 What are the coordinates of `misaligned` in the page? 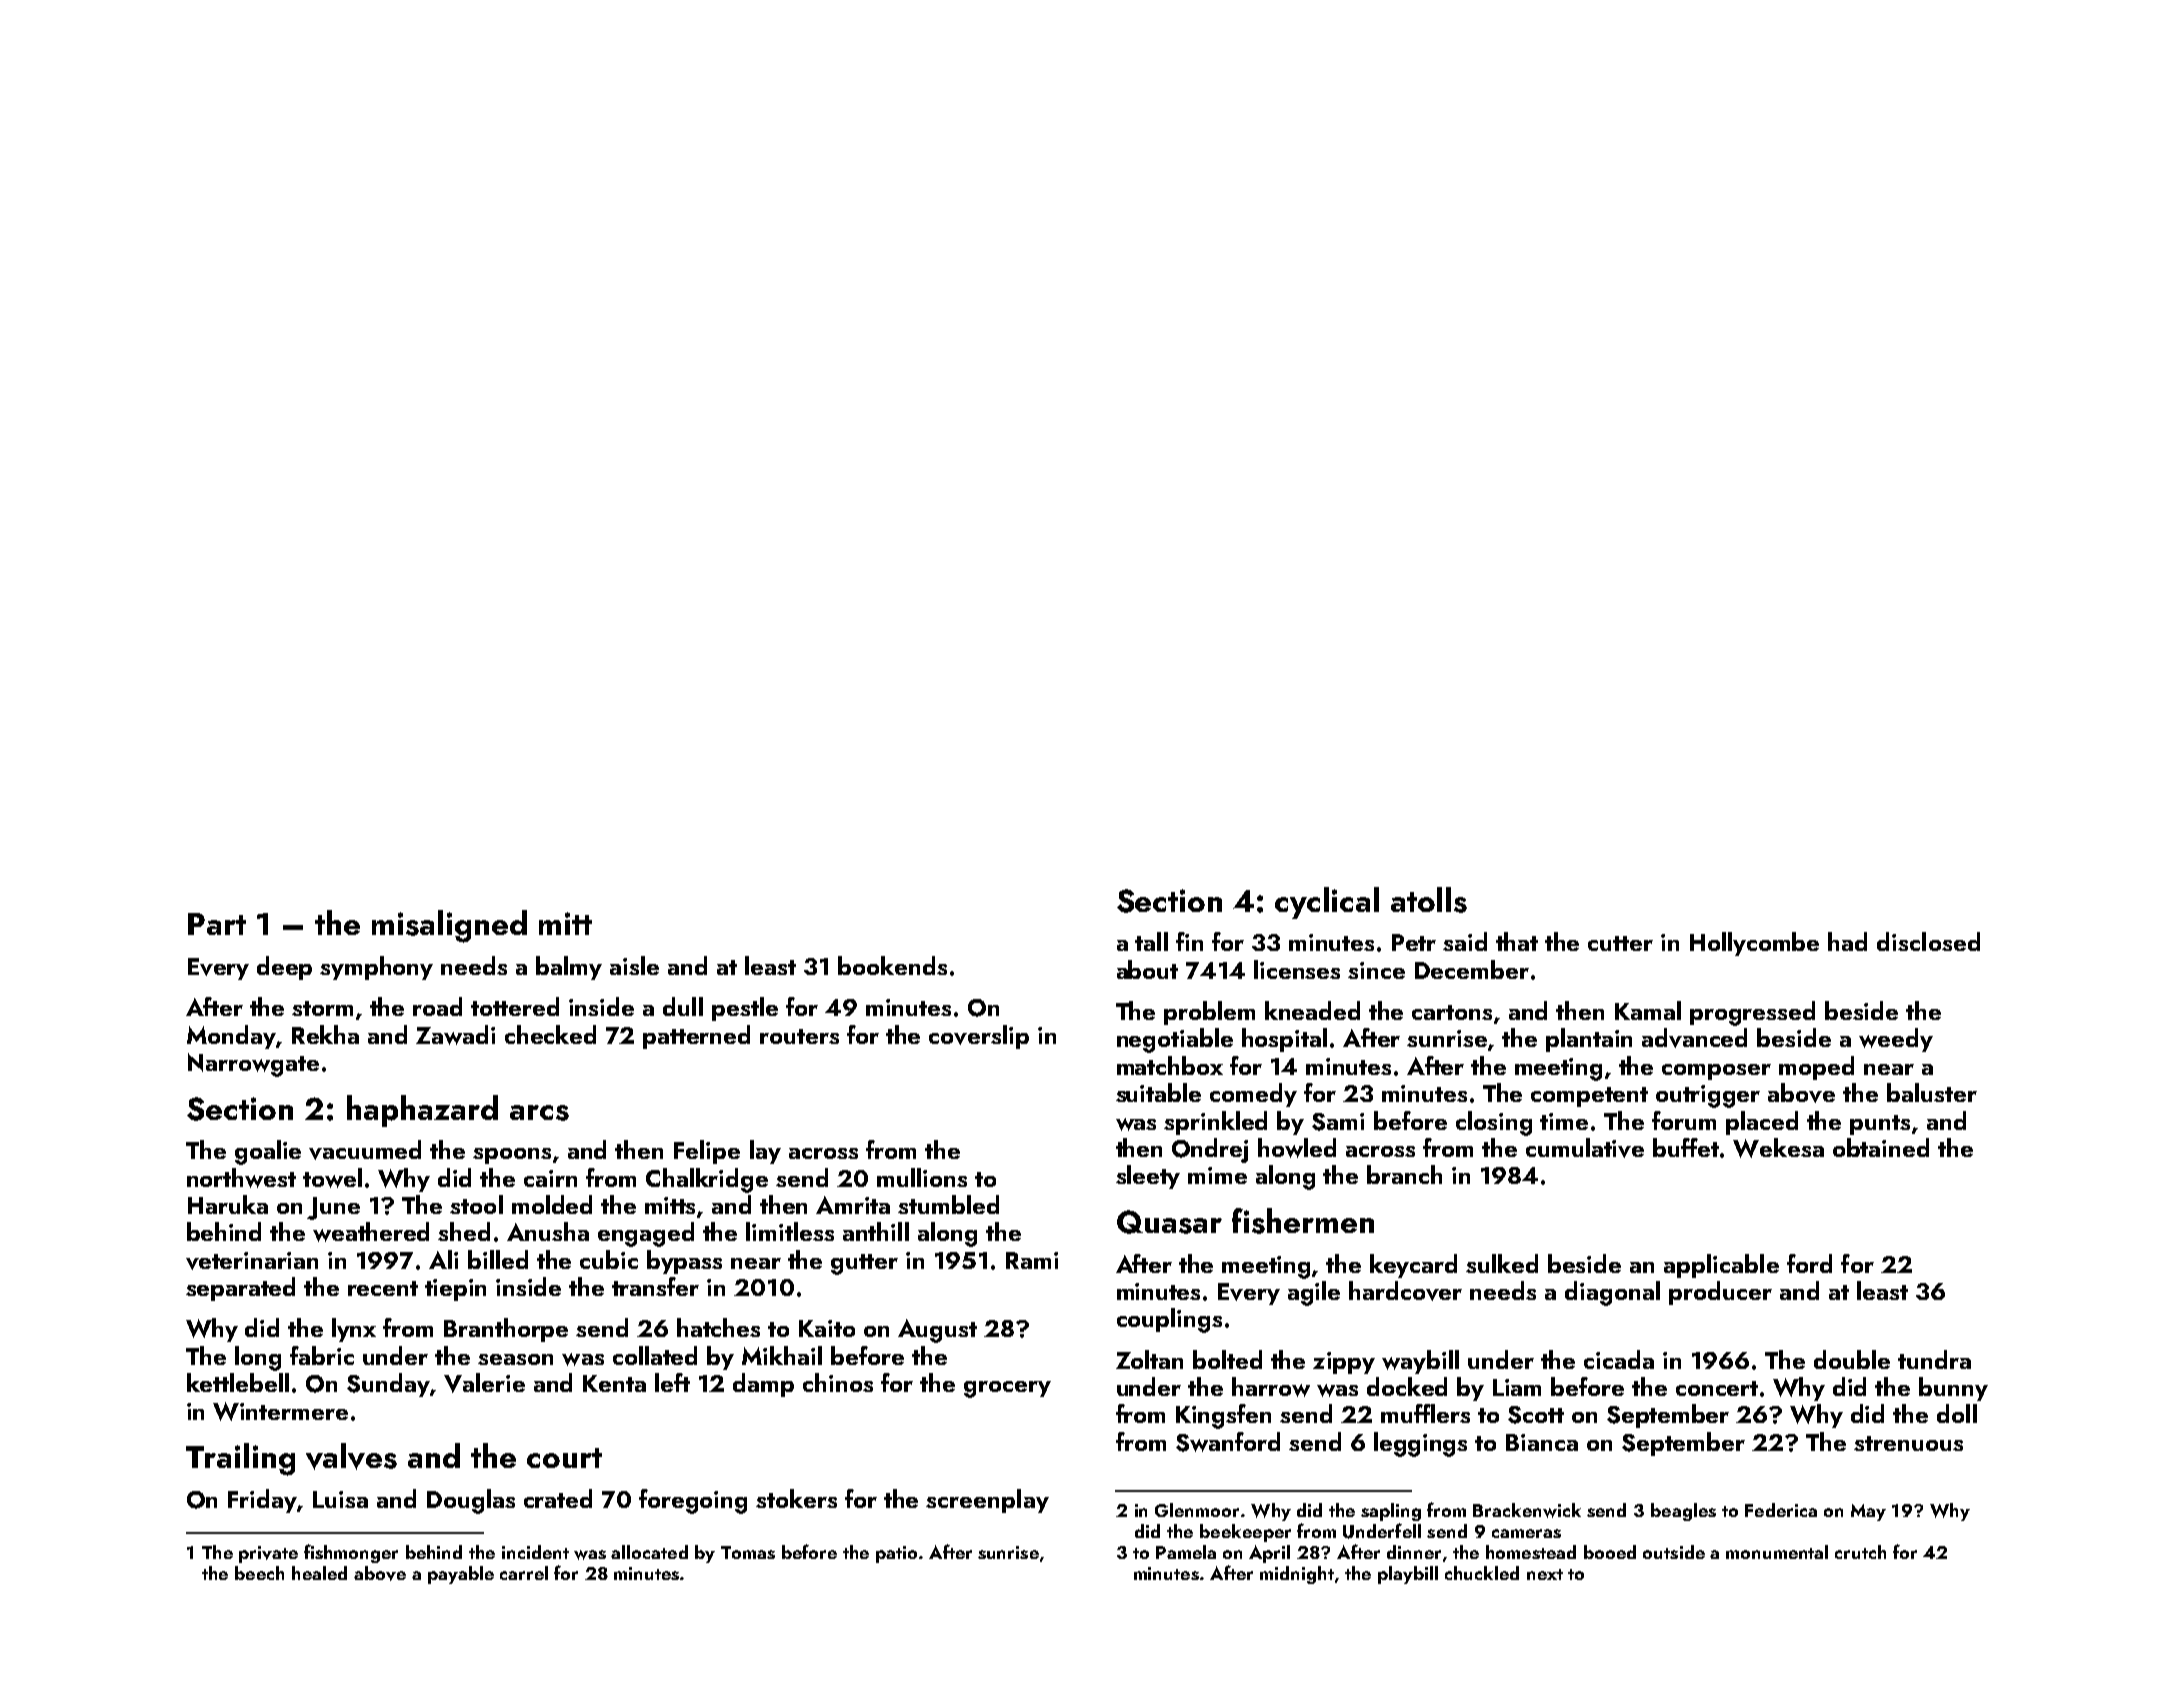 It's located at (449, 926).
